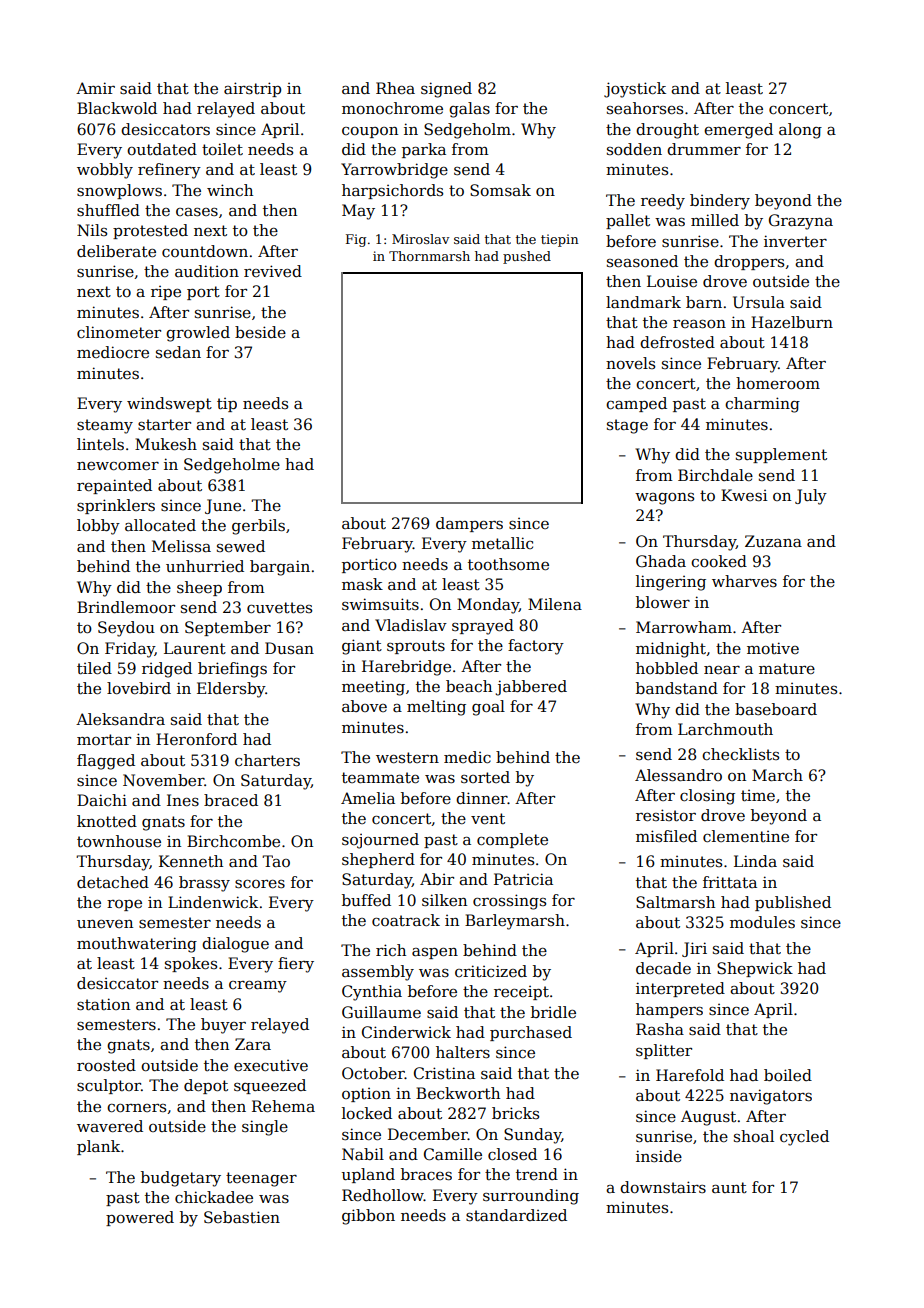 This image has height=1308, width=924. What do you see at coordinates (380, 841) in the image?
I see `sojourned` at bounding box center [380, 841].
